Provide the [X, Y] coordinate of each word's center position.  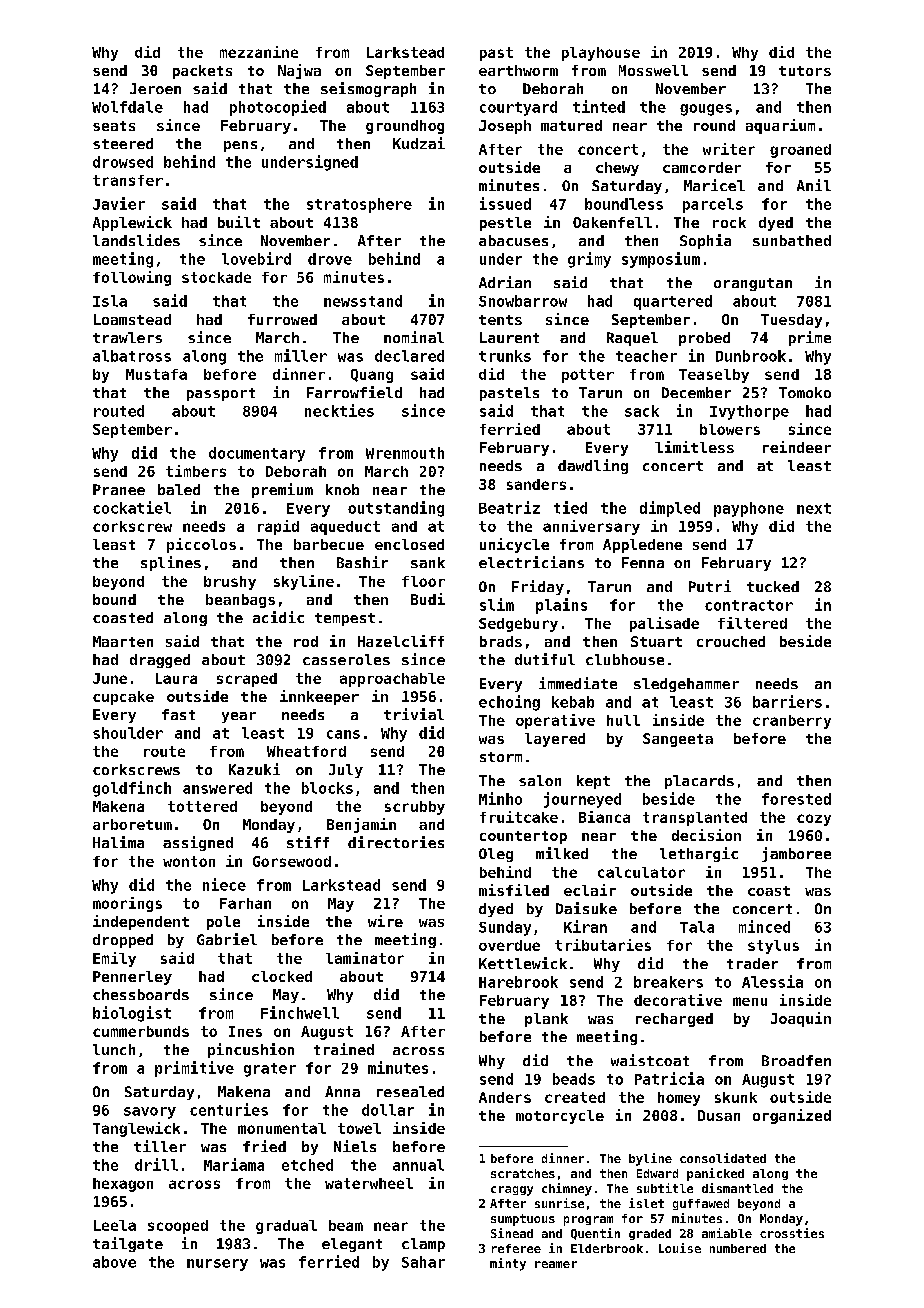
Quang [372, 376]
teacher [646, 356]
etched [307, 1165]
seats [114, 126]
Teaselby [714, 376]
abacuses [513, 240]
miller [301, 355]
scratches [523, 1173]
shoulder [128, 733]
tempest [345, 619]
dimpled [670, 509]
